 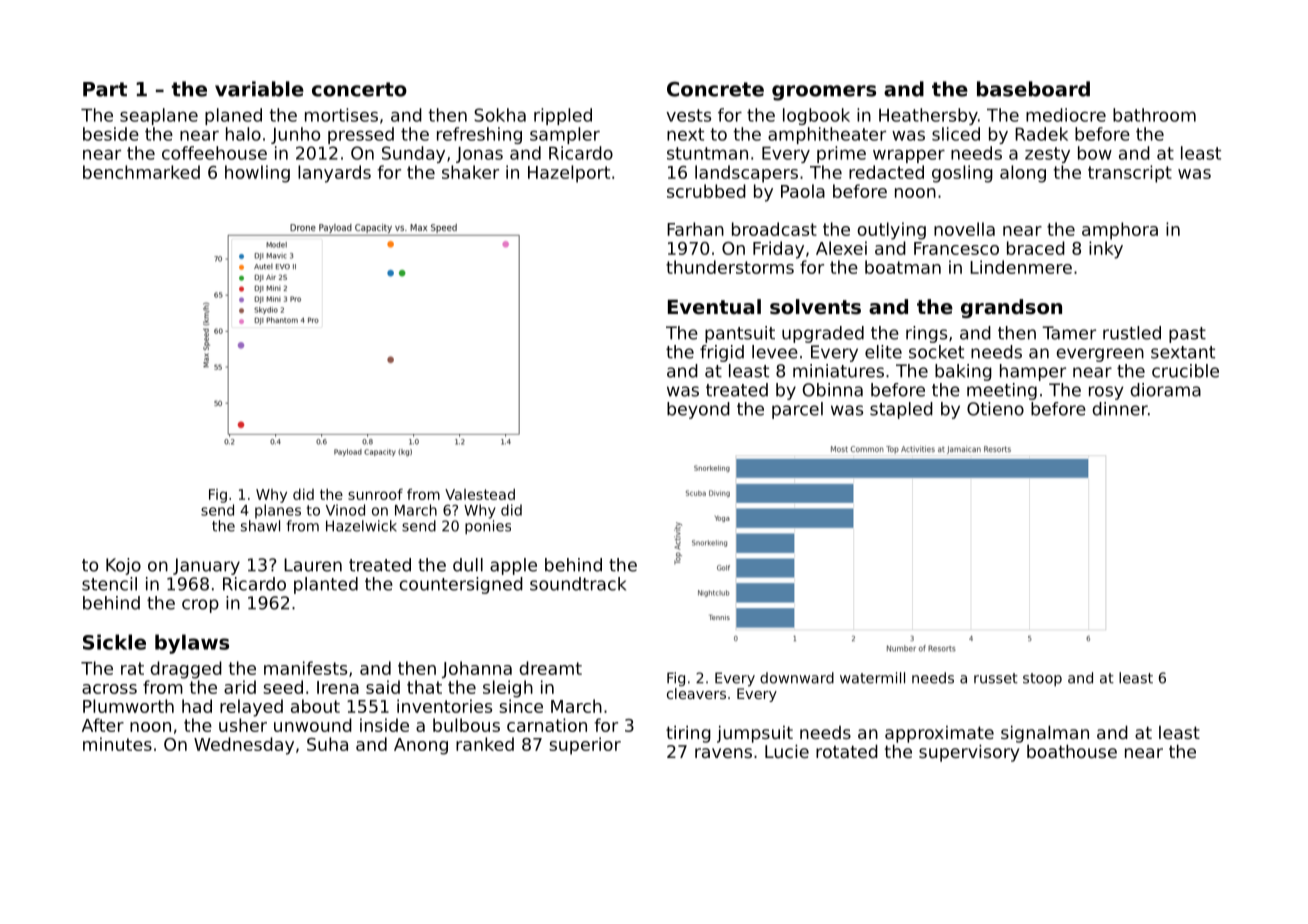 I want to click on amphora, so click(x=1120, y=231).
